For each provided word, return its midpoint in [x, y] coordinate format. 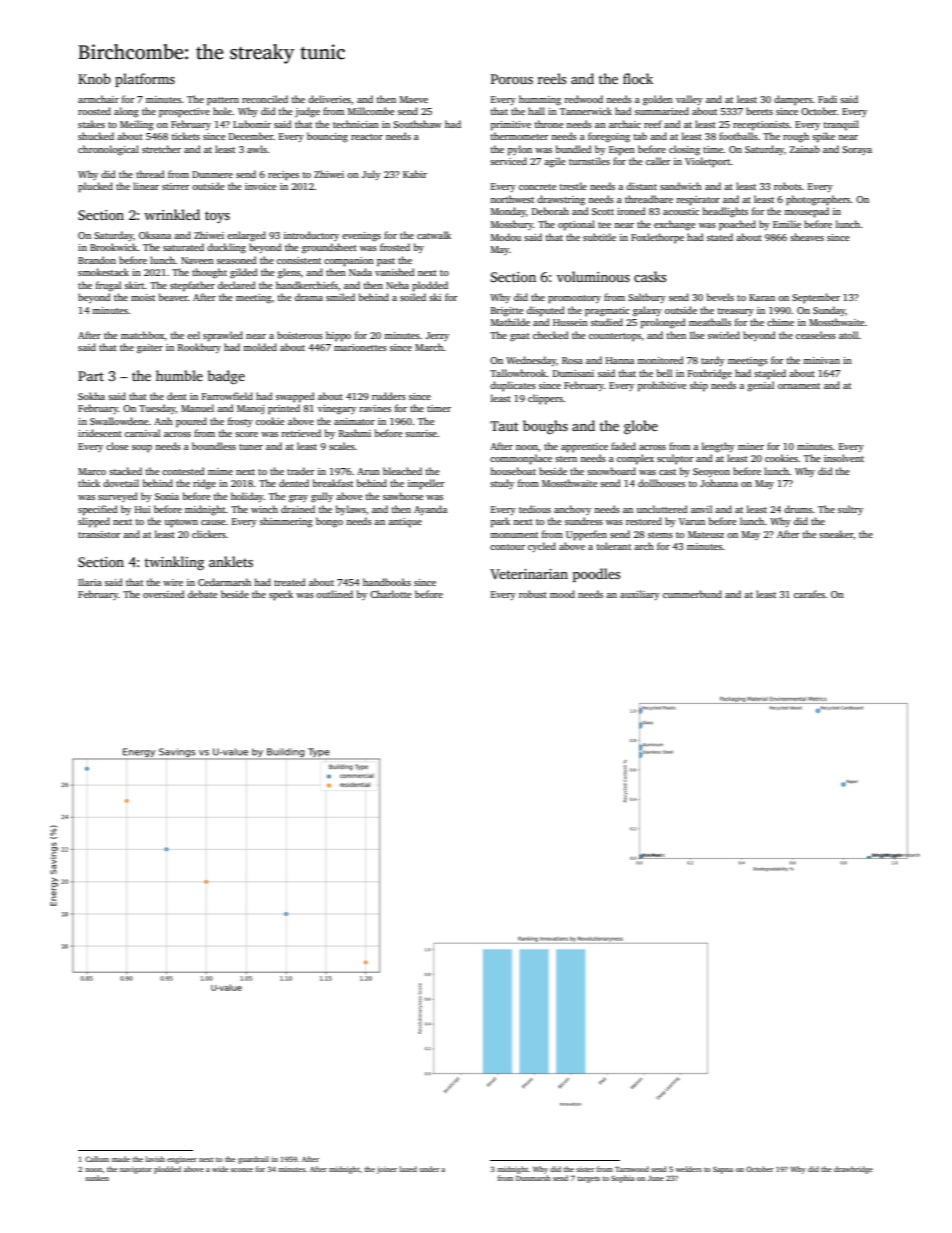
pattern [223, 101]
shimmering [286, 522]
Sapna [723, 1170]
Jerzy [437, 336]
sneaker [836, 534]
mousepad [806, 212]
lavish [155, 1159]
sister [585, 1169]
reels [552, 78]
